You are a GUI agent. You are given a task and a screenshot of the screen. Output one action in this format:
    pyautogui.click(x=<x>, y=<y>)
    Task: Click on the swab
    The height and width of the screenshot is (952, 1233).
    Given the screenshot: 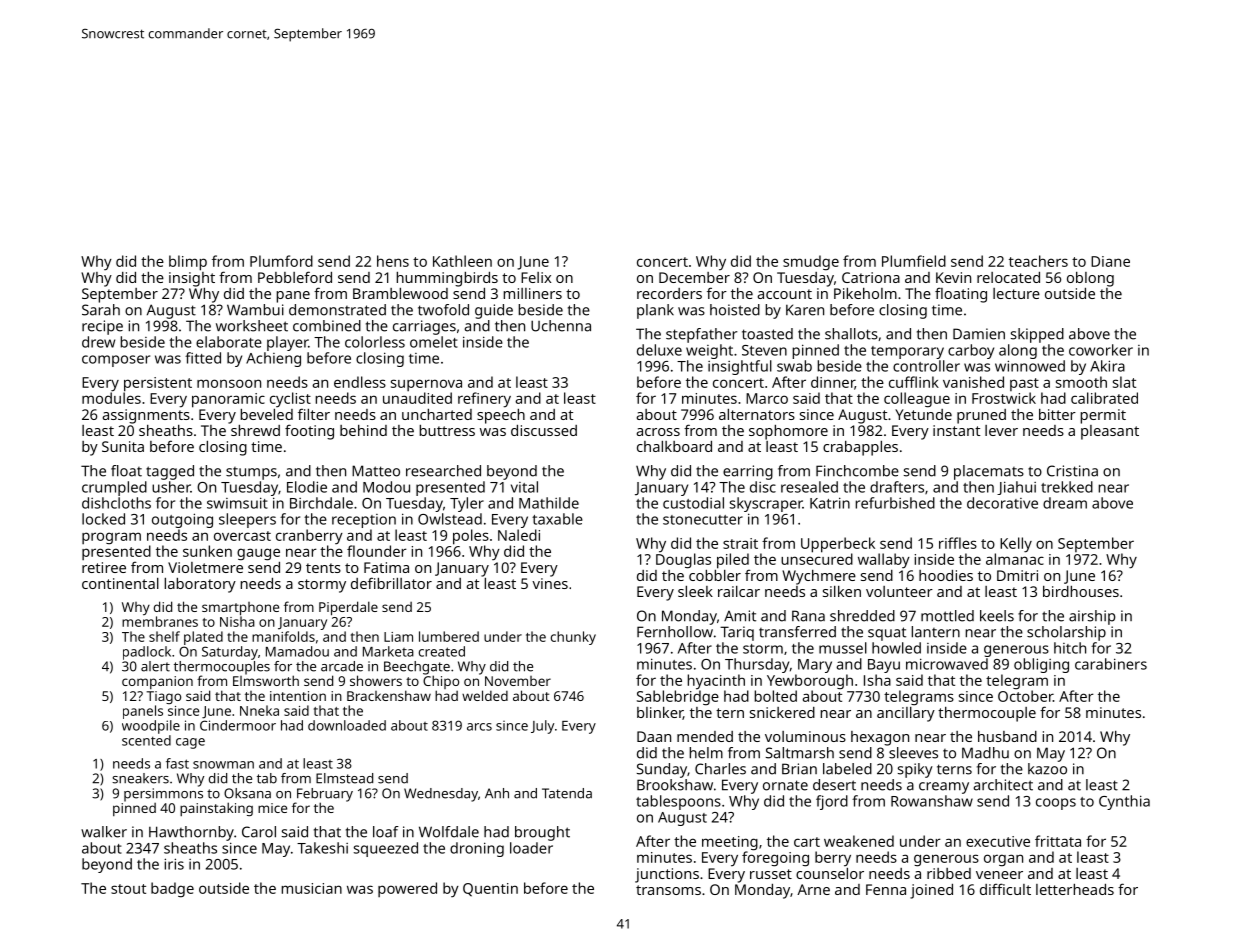 What is the action you would take?
    pyautogui.click(x=794, y=366)
